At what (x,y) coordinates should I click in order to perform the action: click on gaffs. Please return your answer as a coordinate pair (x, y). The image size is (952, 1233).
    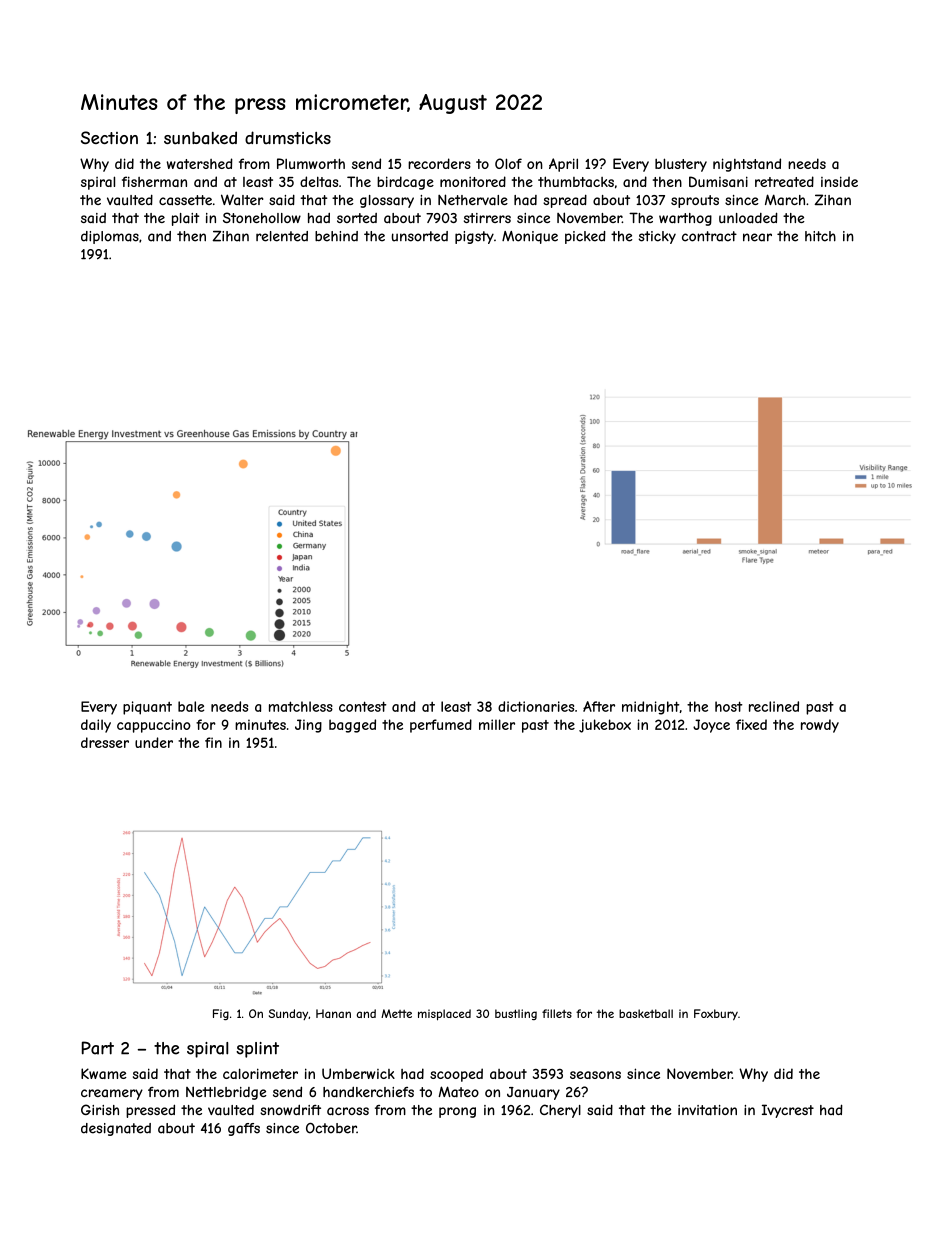
    Looking at the image, I should click on (244, 1129).
